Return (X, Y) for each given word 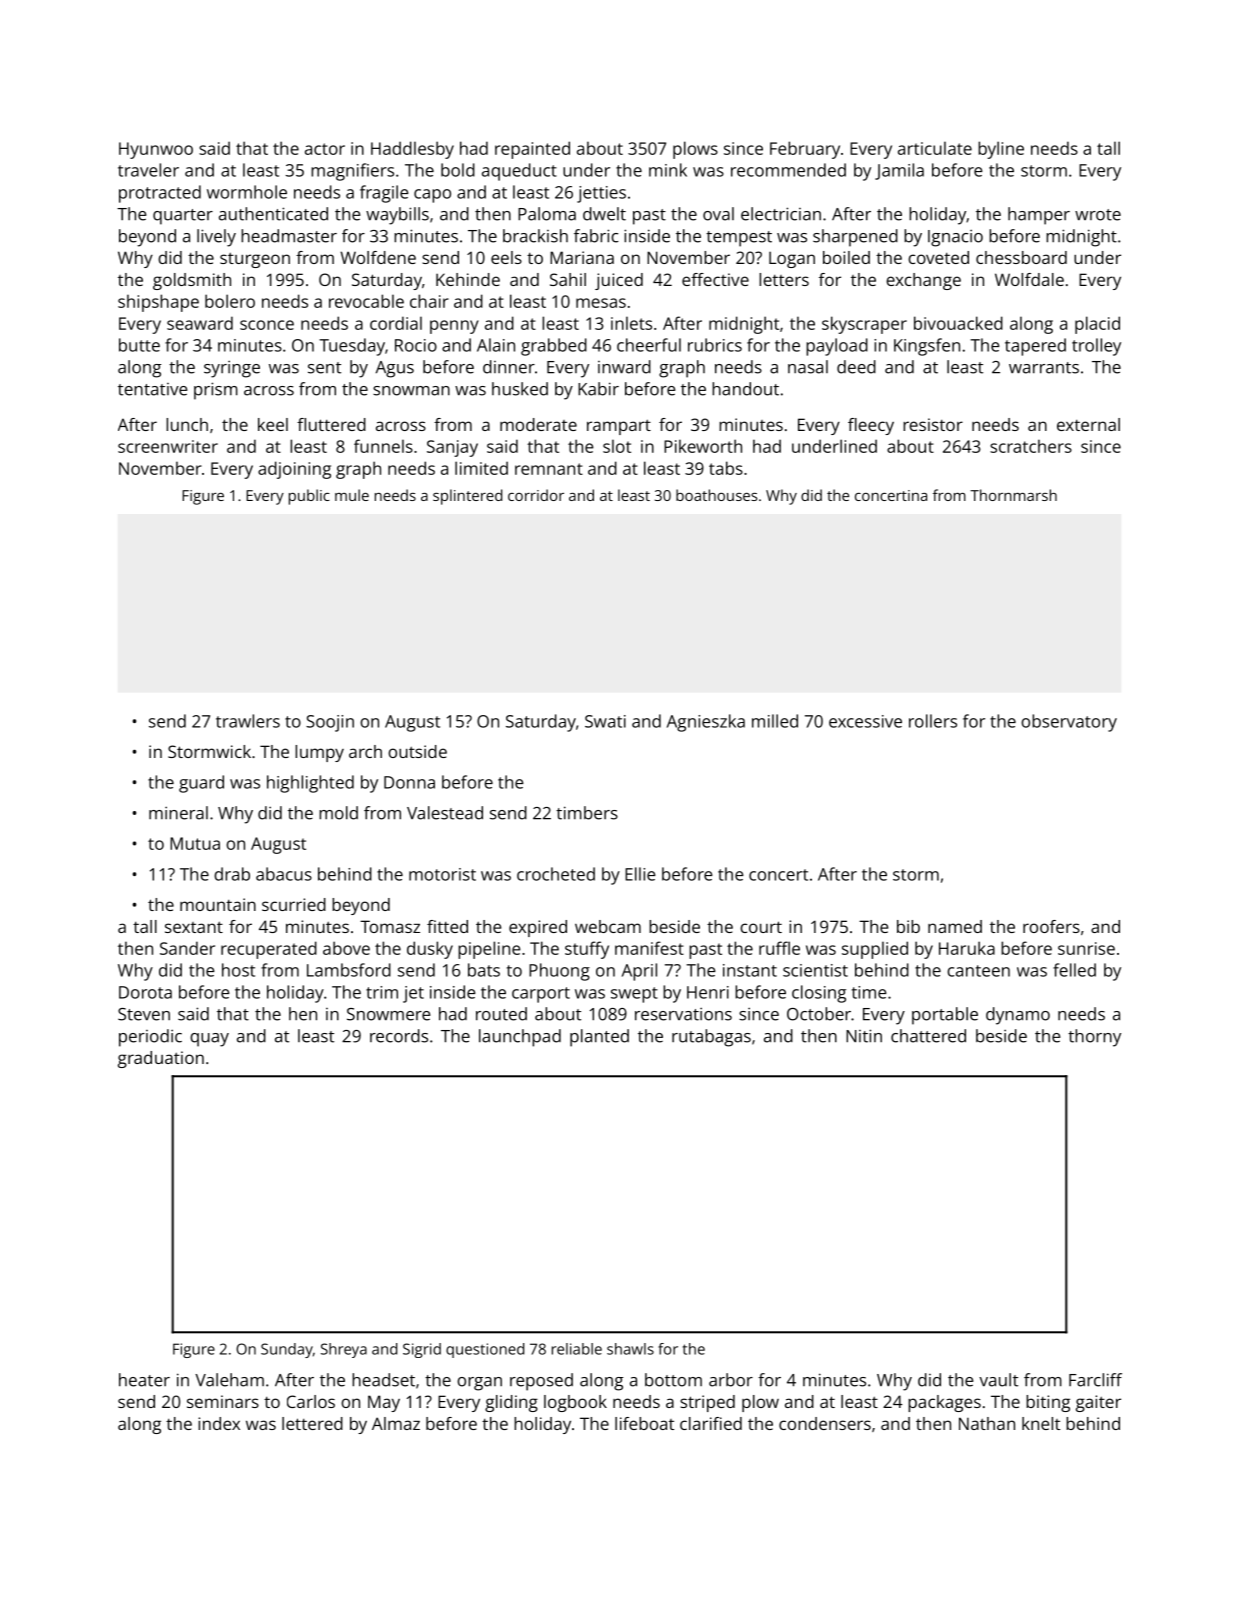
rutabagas (711, 1038)
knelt (1041, 1423)
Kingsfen (927, 347)
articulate (935, 148)
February (805, 150)
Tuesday (352, 347)
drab (232, 874)
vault (998, 1380)
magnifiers (352, 172)
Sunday (287, 1350)
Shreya (344, 1350)
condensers (825, 1423)
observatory (1069, 723)
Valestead (445, 813)
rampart (619, 427)
